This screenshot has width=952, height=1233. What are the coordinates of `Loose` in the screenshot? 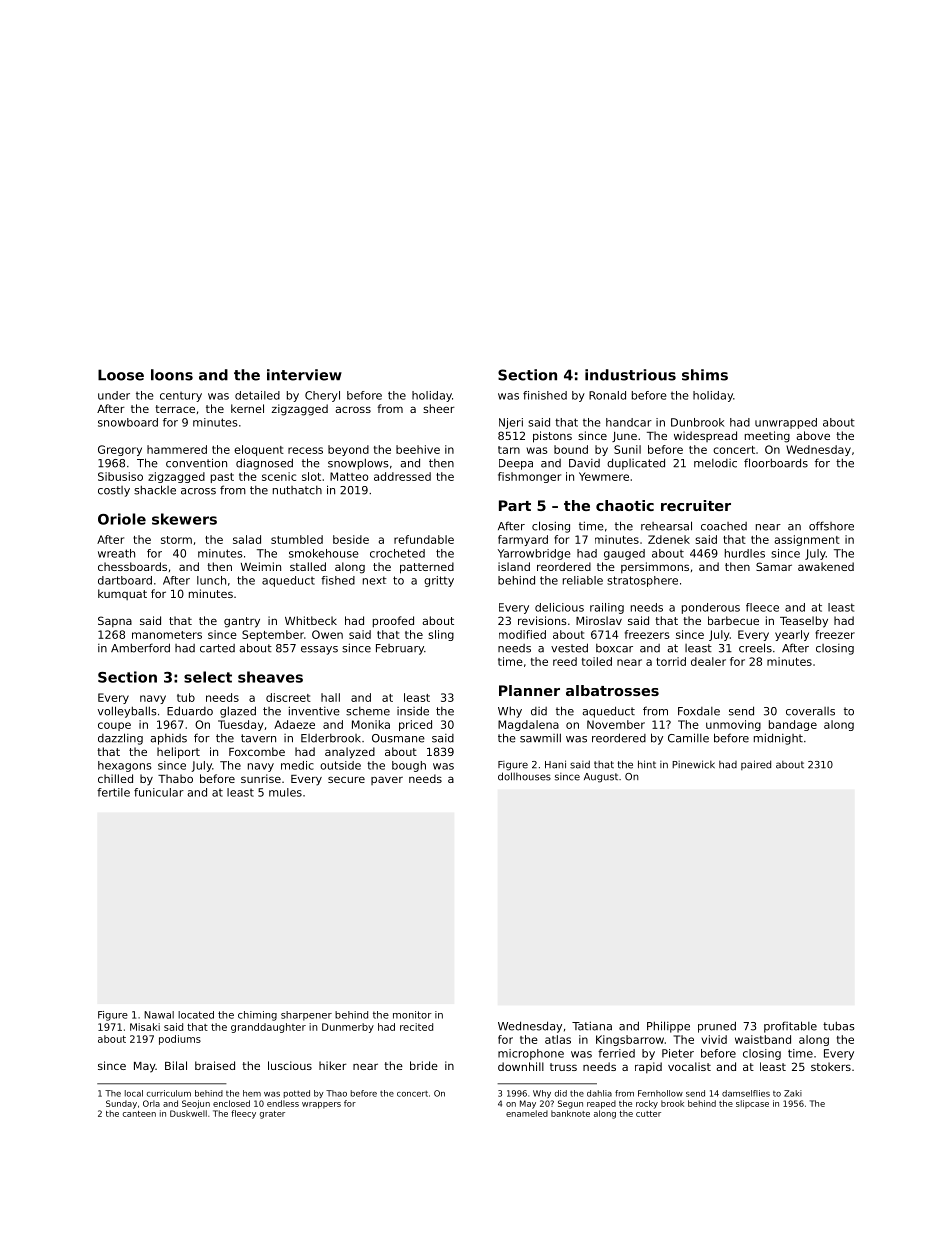 It's located at (121, 375).
